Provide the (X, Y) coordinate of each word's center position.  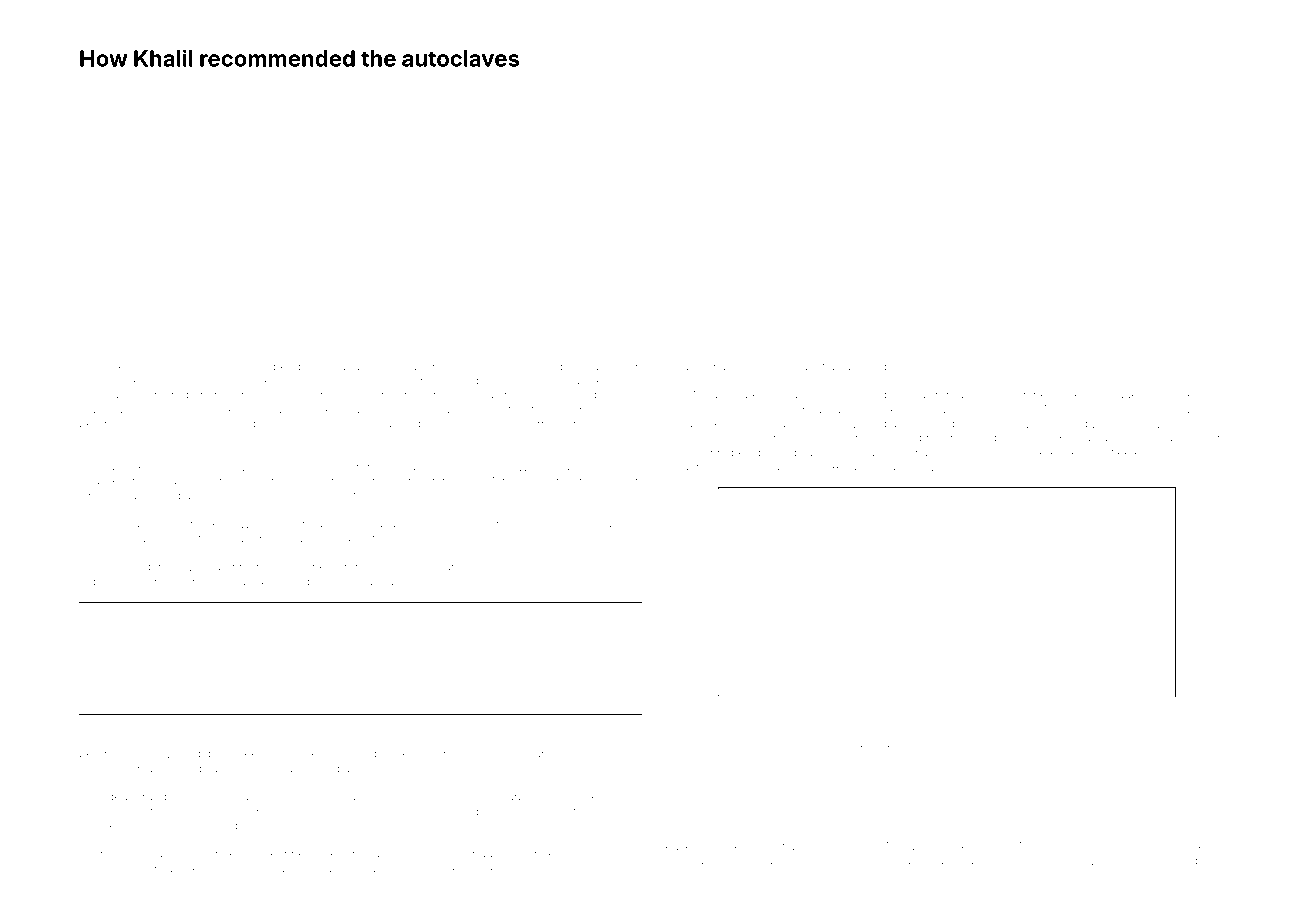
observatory (565, 870)
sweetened (1132, 452)
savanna (1024, 861)
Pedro (445, 567)
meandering (369, 412)
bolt (967, 466)
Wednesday (550, 467)
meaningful (144, 855)
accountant (1040, 707)
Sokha (568, 524)
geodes (302, 582)
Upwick (99, 496)
